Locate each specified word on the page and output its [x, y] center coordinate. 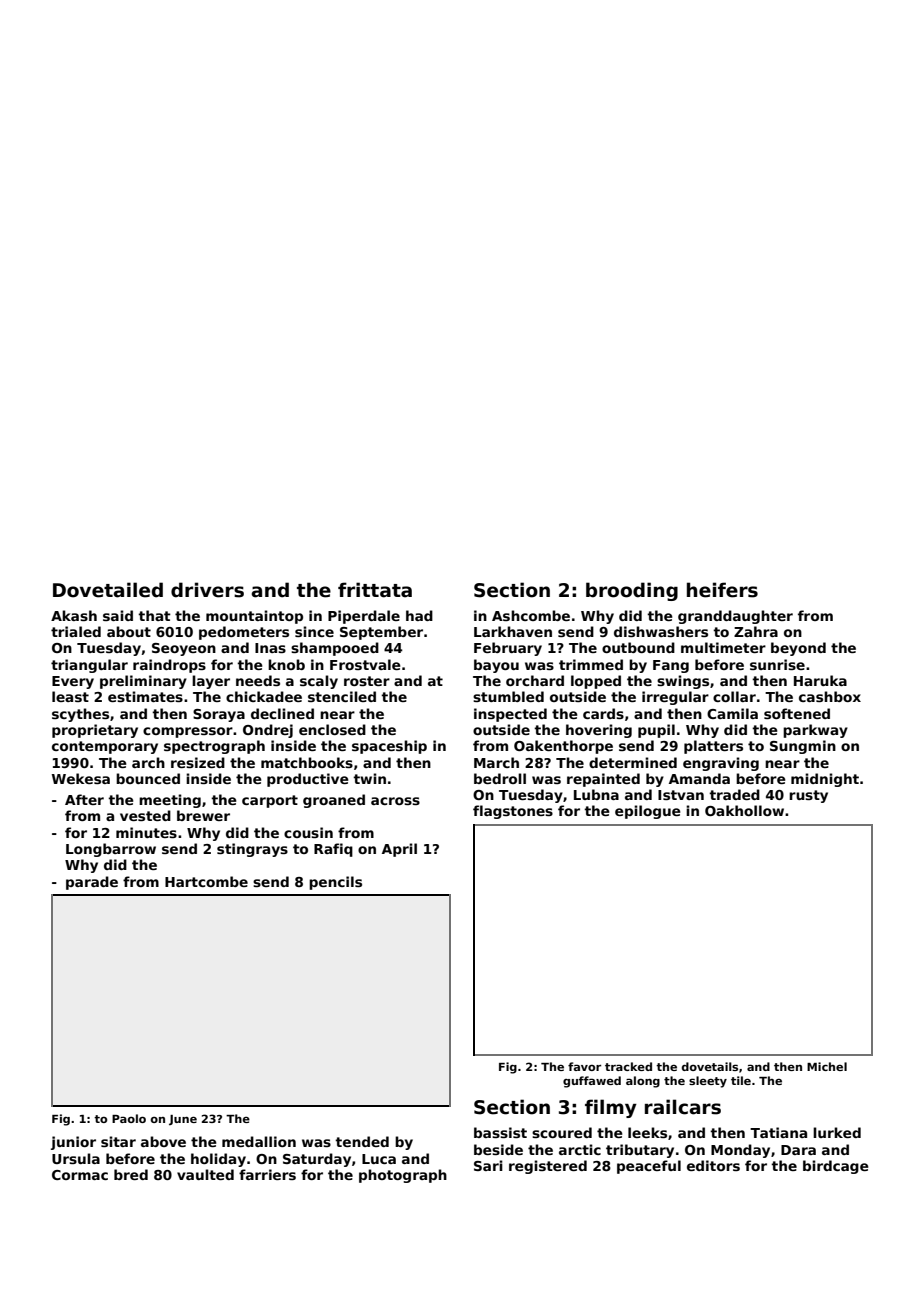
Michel [827, 1066]
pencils [335, 883]
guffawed [592, 1082]
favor [584, 1066]
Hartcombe [206, 881]
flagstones [513, 812]
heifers [722, 590]
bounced [148, 778]
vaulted [205, 1174]
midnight [825, 780]
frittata [375, 590]
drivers [207, 590]
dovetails [710, 1066]
